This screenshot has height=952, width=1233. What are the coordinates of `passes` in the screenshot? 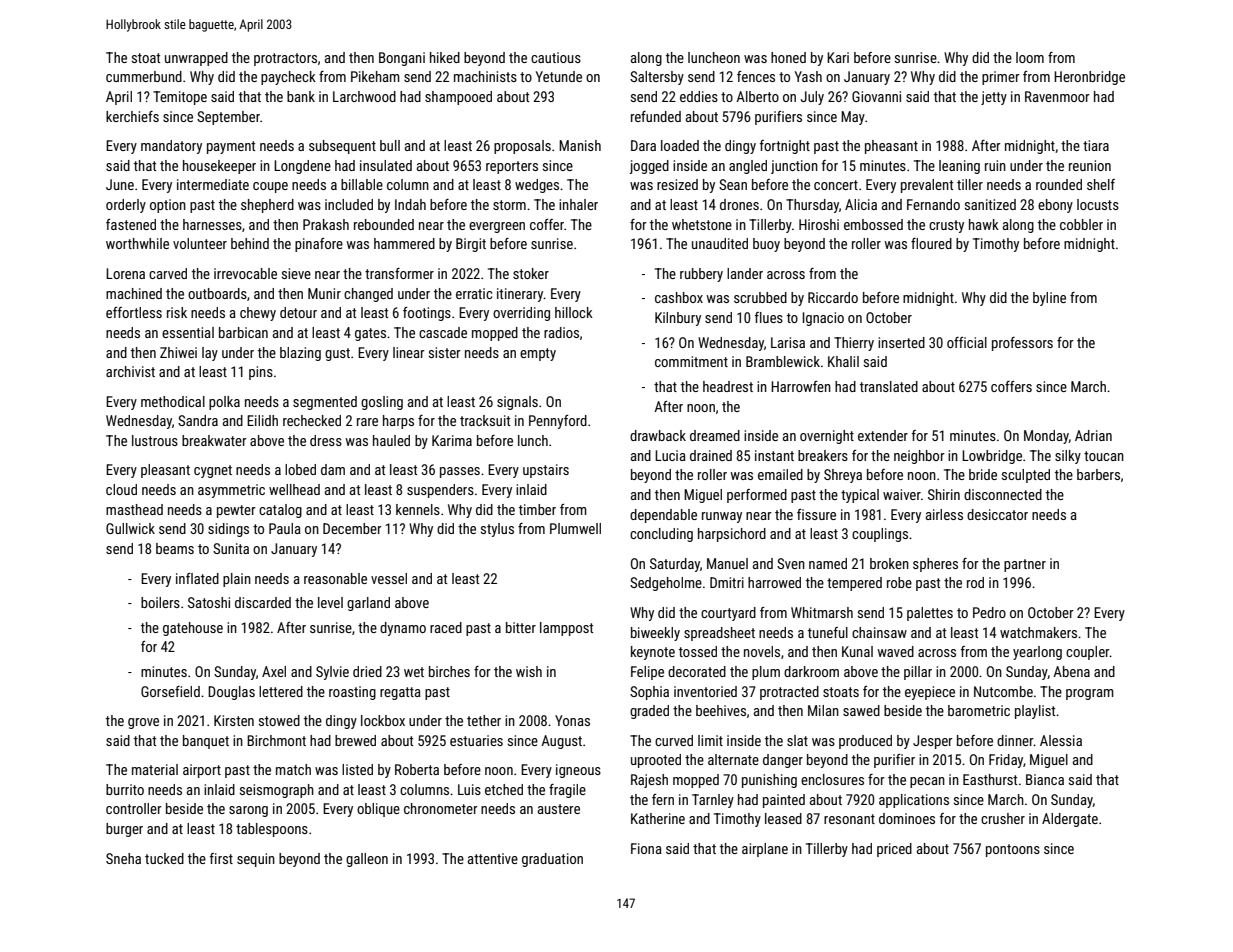 It's located at (460, 472).
